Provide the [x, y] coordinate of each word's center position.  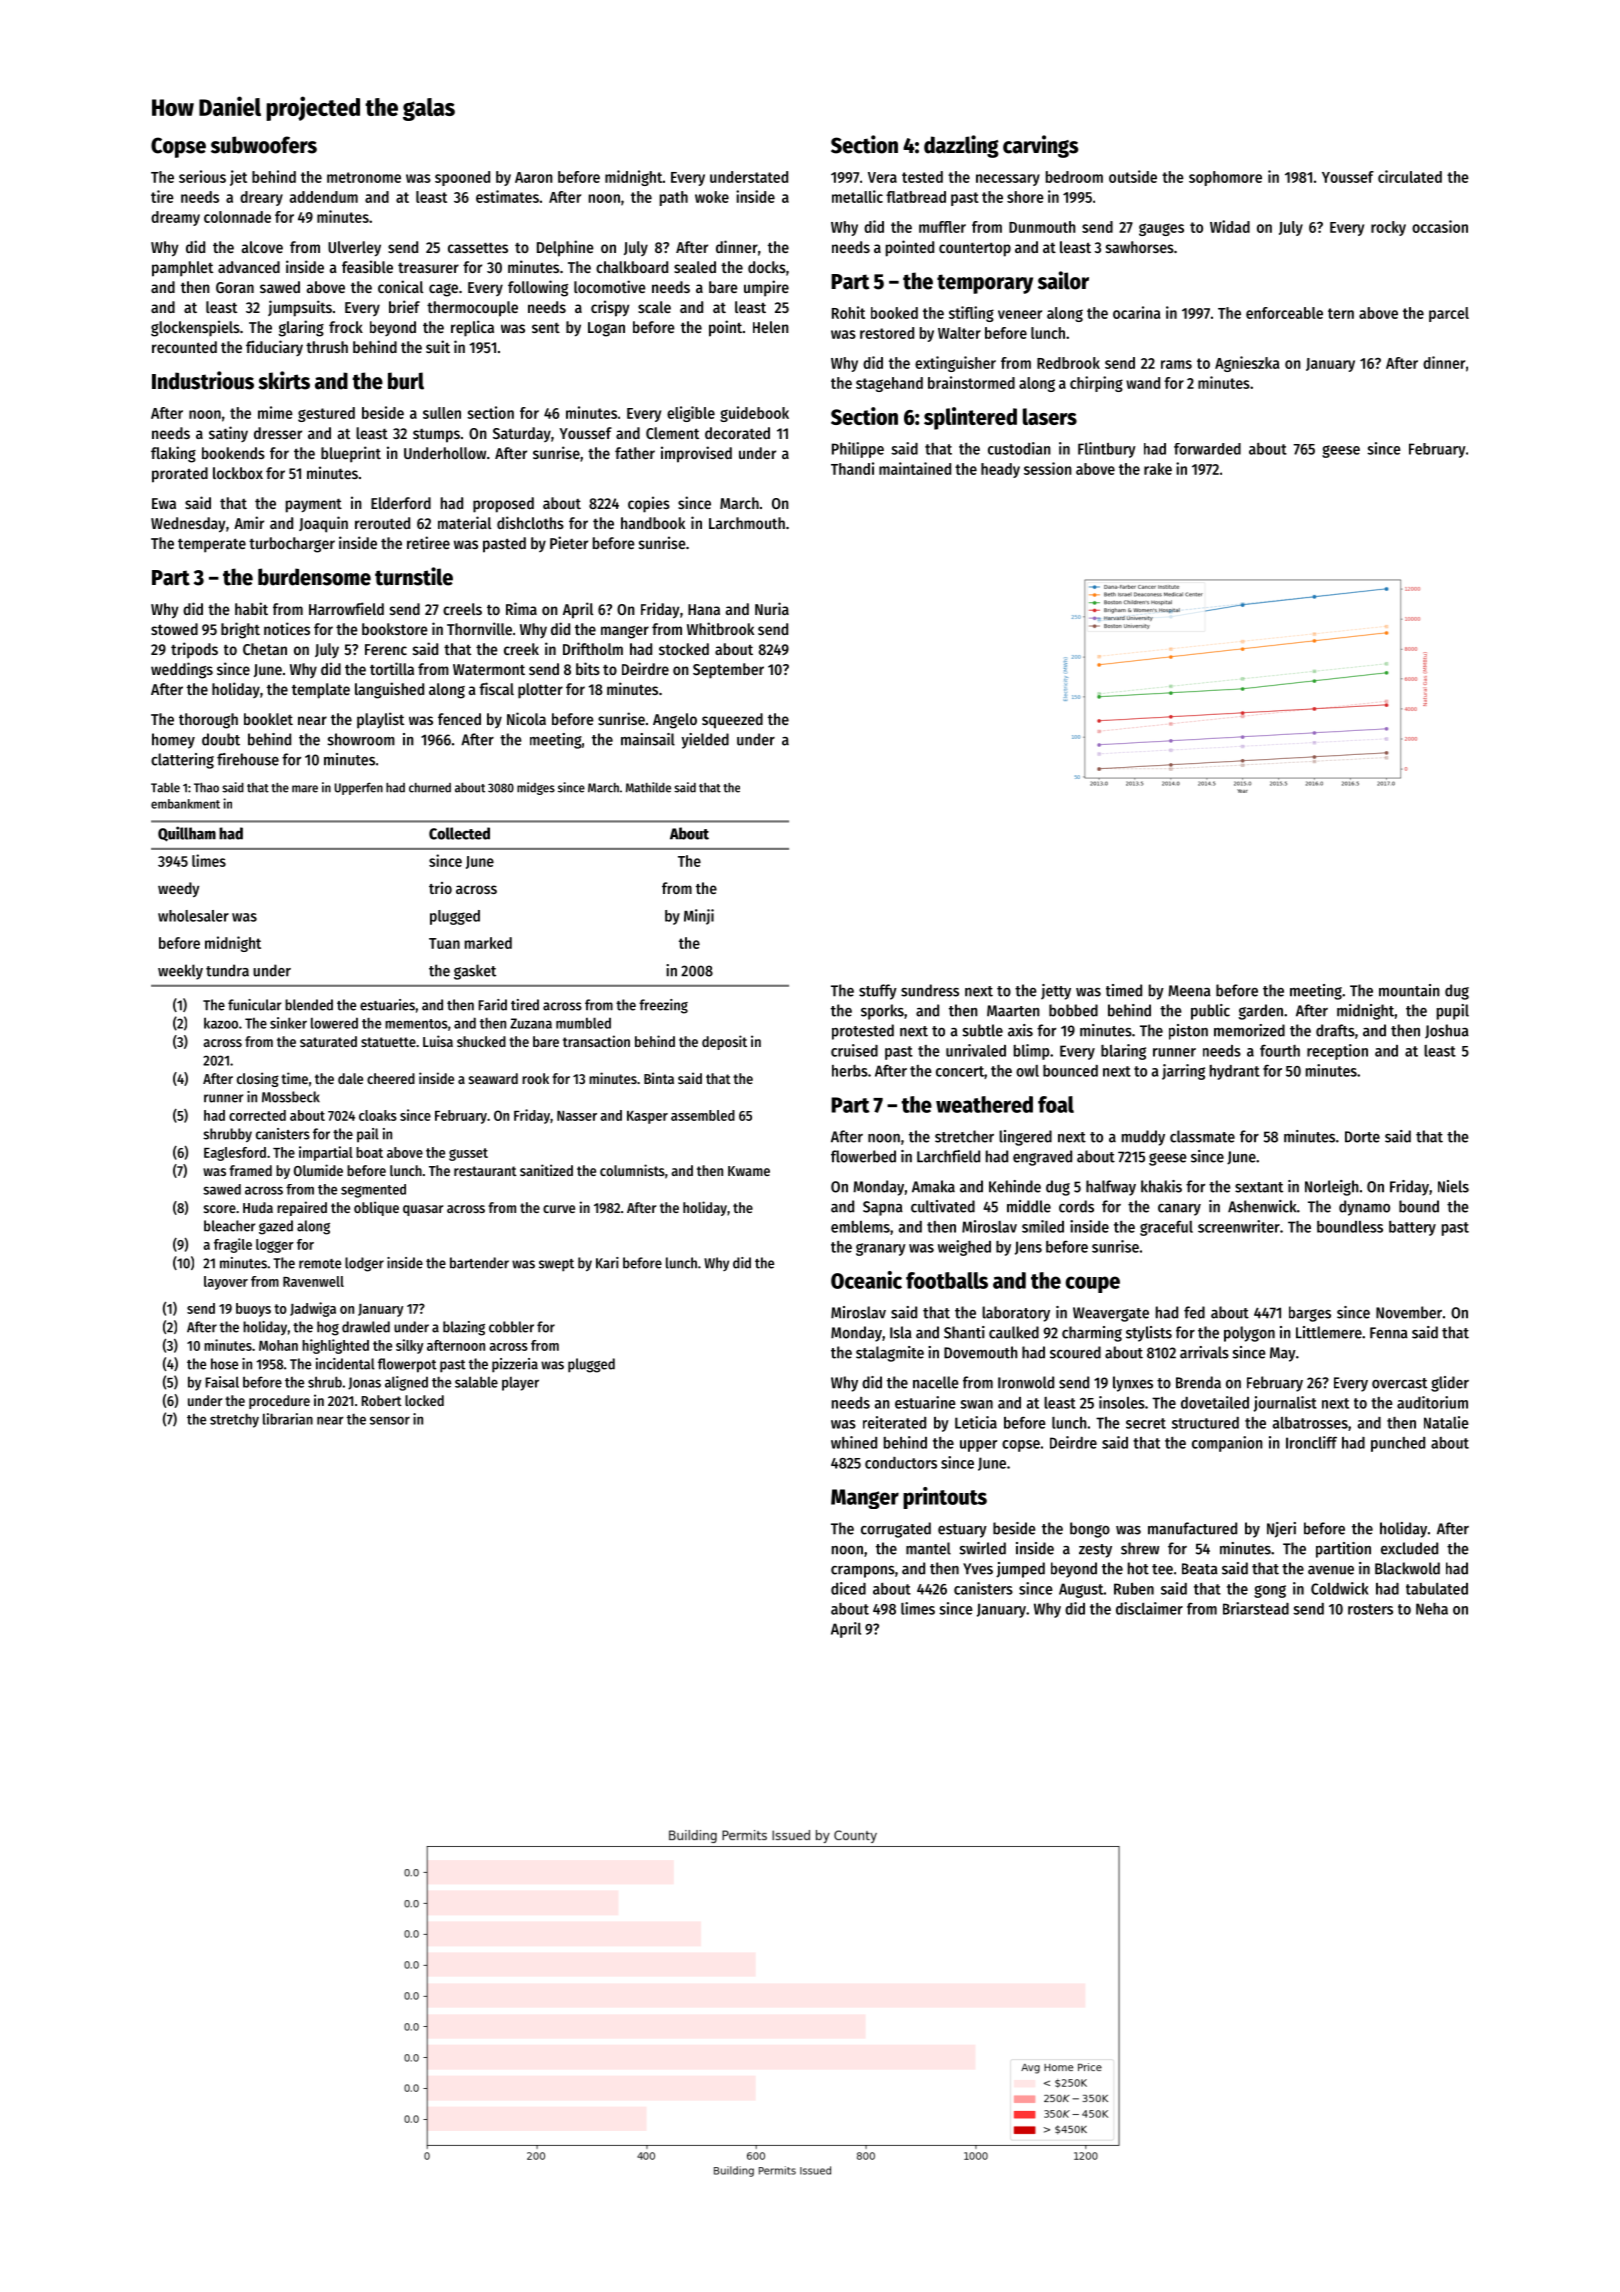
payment [314, 506]
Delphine [565, 248]
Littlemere [1329, 1332]
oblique [376, 1208]
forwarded [1207, 449]
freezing [663, 1006]
